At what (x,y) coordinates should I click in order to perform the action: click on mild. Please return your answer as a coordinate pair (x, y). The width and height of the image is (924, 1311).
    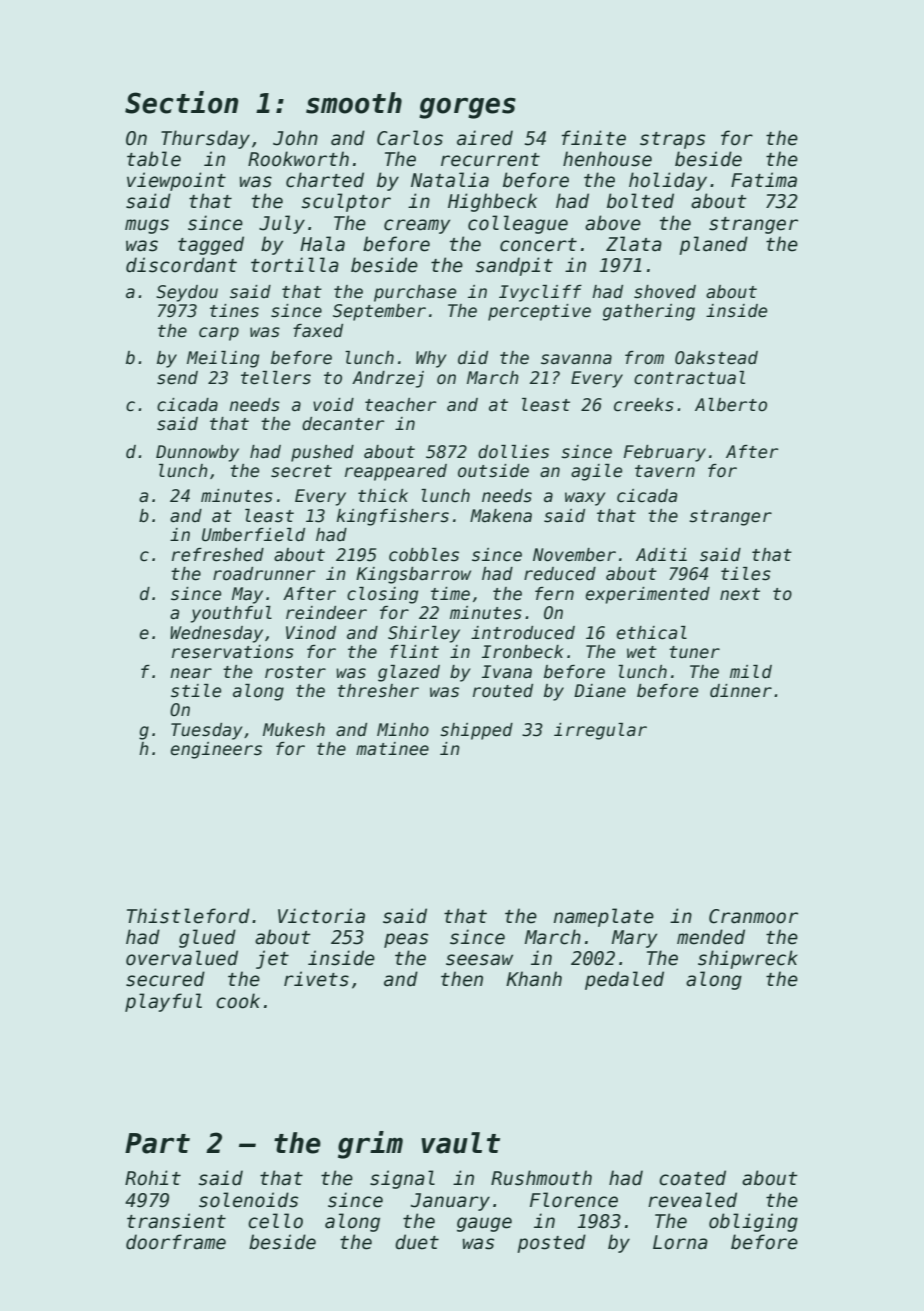
    Looking at the image, I should click on (751, 672).
